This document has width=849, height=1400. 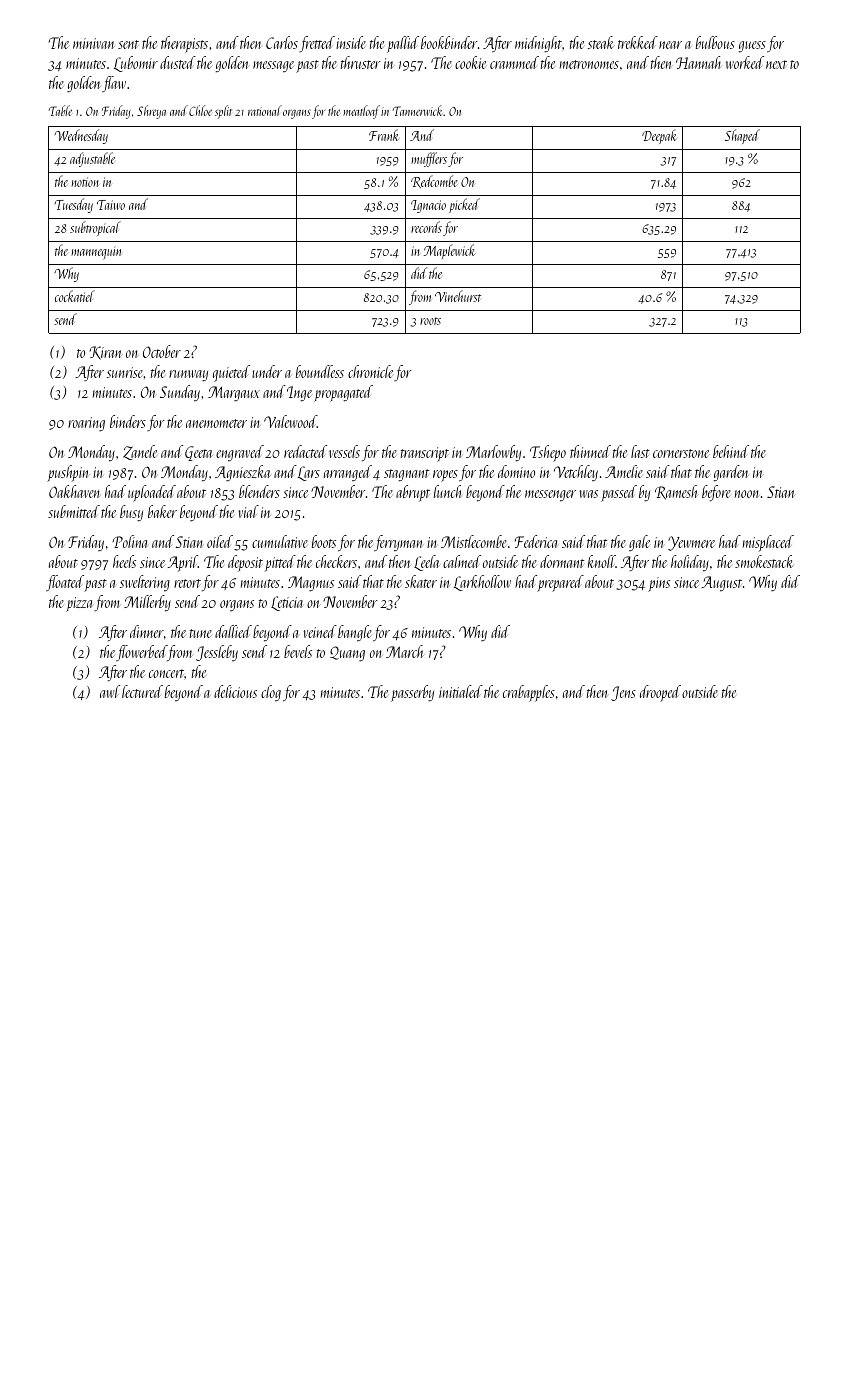 What do you see at coordinates (184, 44) in the document?
I see `therapists` at bounding box center [184, 44].
